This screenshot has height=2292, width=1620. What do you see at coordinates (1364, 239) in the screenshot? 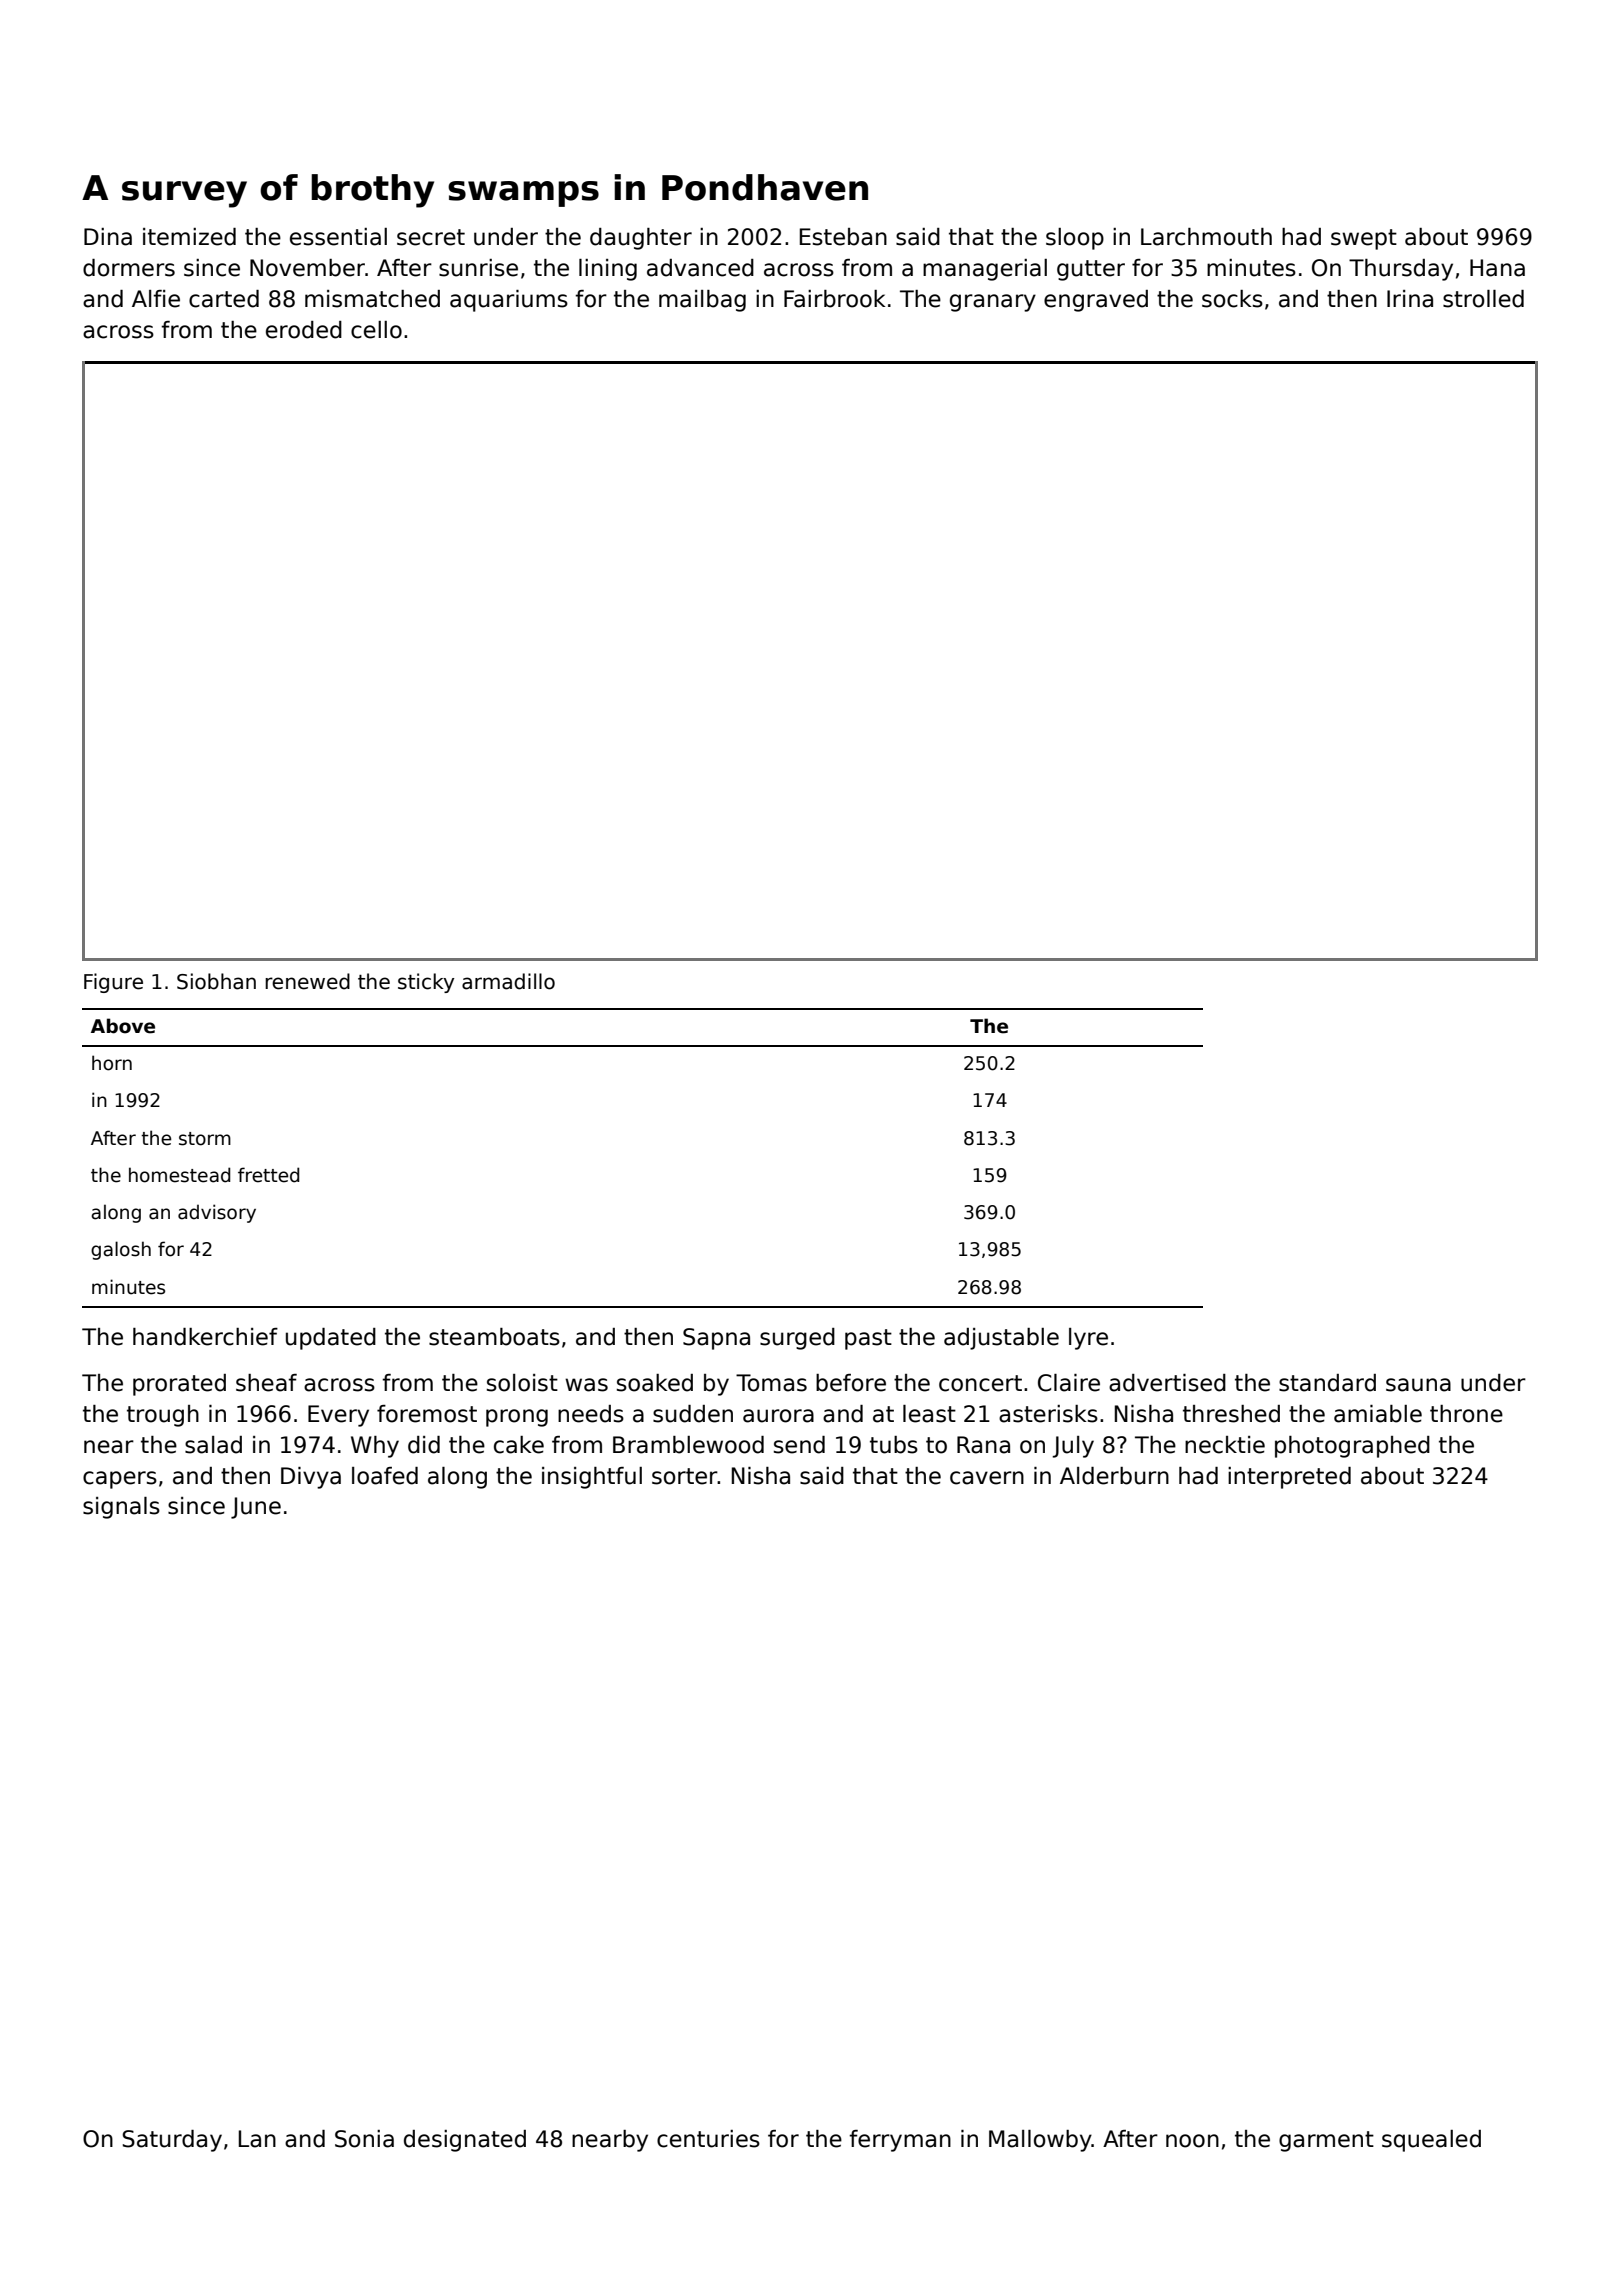
I see `swept` at bounding box center [1364, 239].
